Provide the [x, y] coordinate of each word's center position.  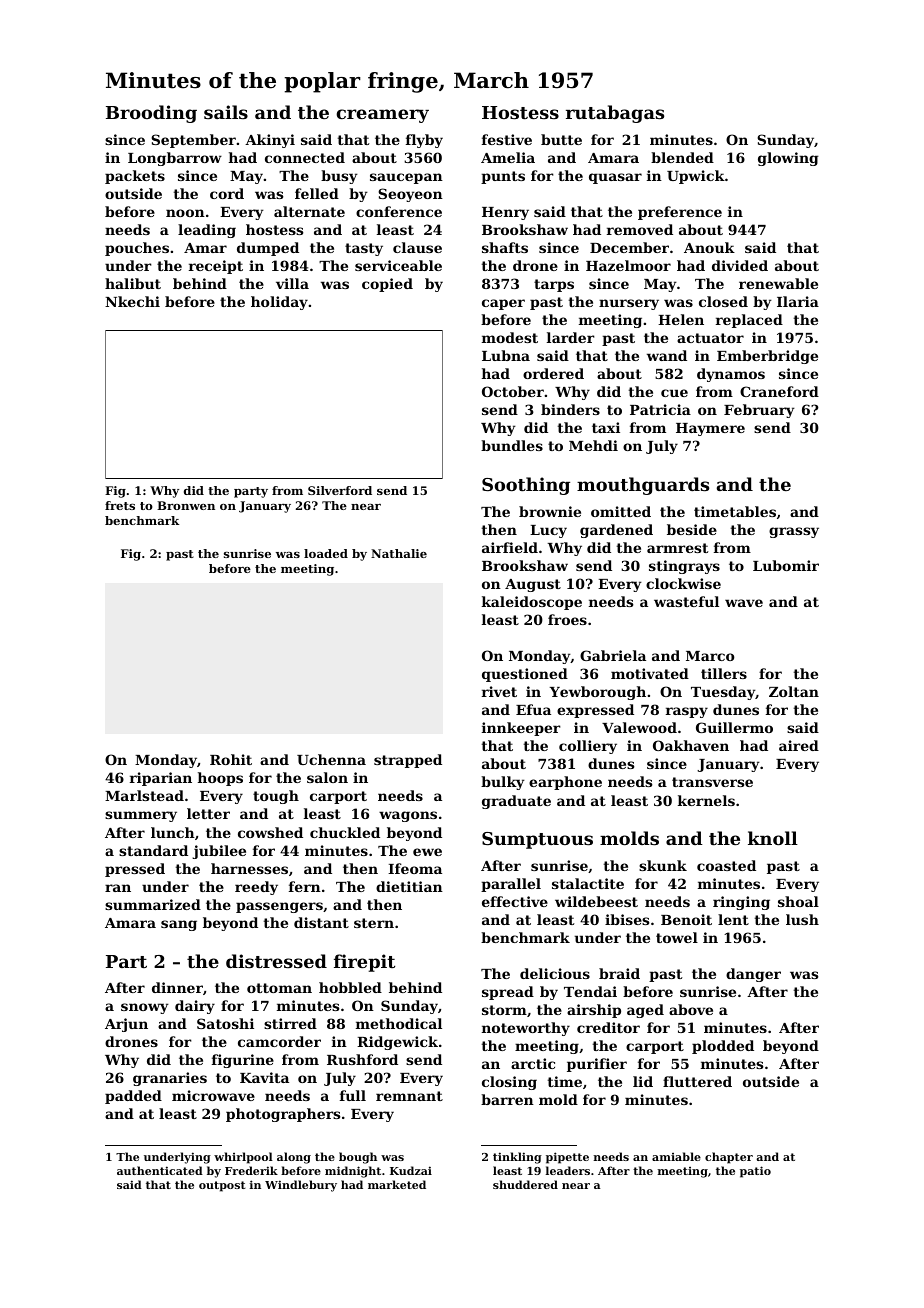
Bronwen [186, 505]
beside [692, 529]
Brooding [151, 114]
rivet [499, 691]
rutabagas [615, 114]
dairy [195, 1007]
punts [503, 177]
